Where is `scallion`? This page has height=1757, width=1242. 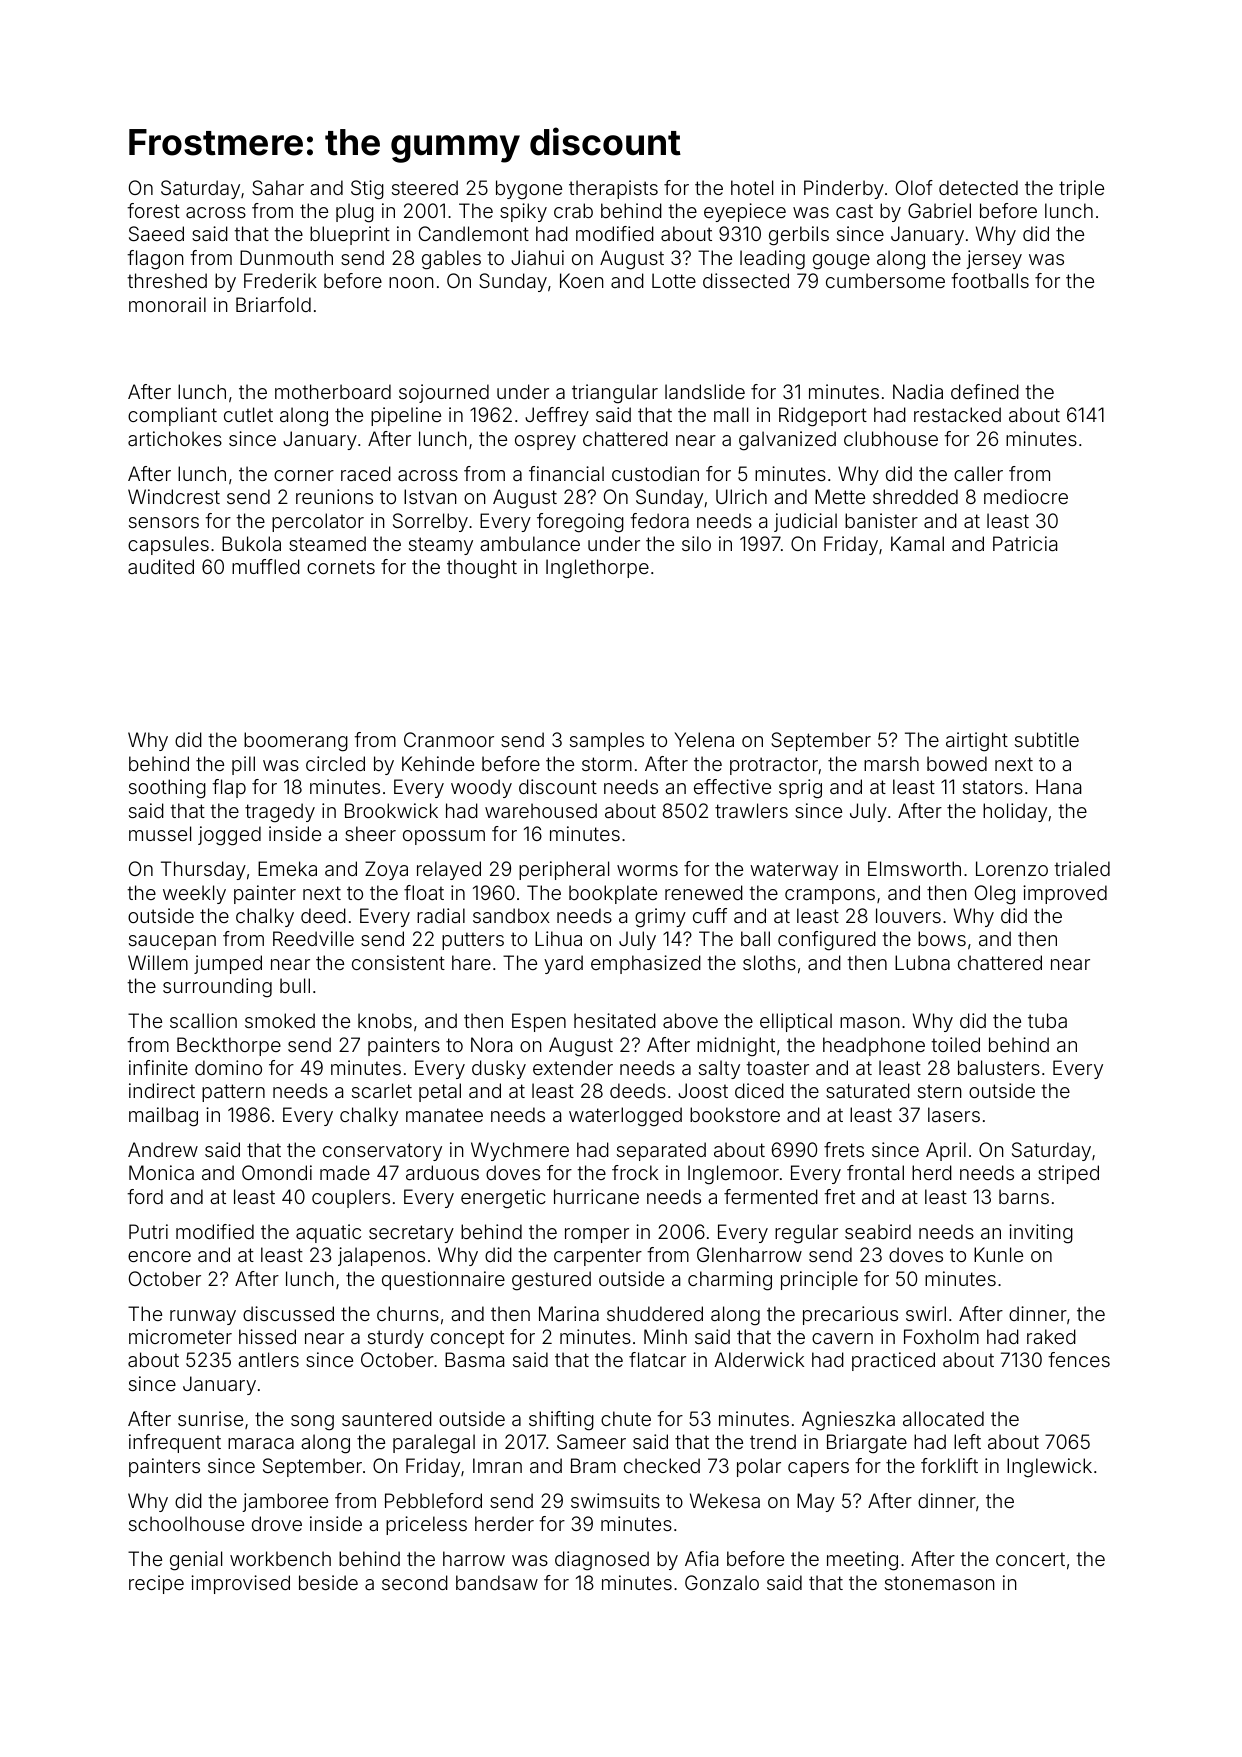
scallion is located at coordinates (203, 1020).
